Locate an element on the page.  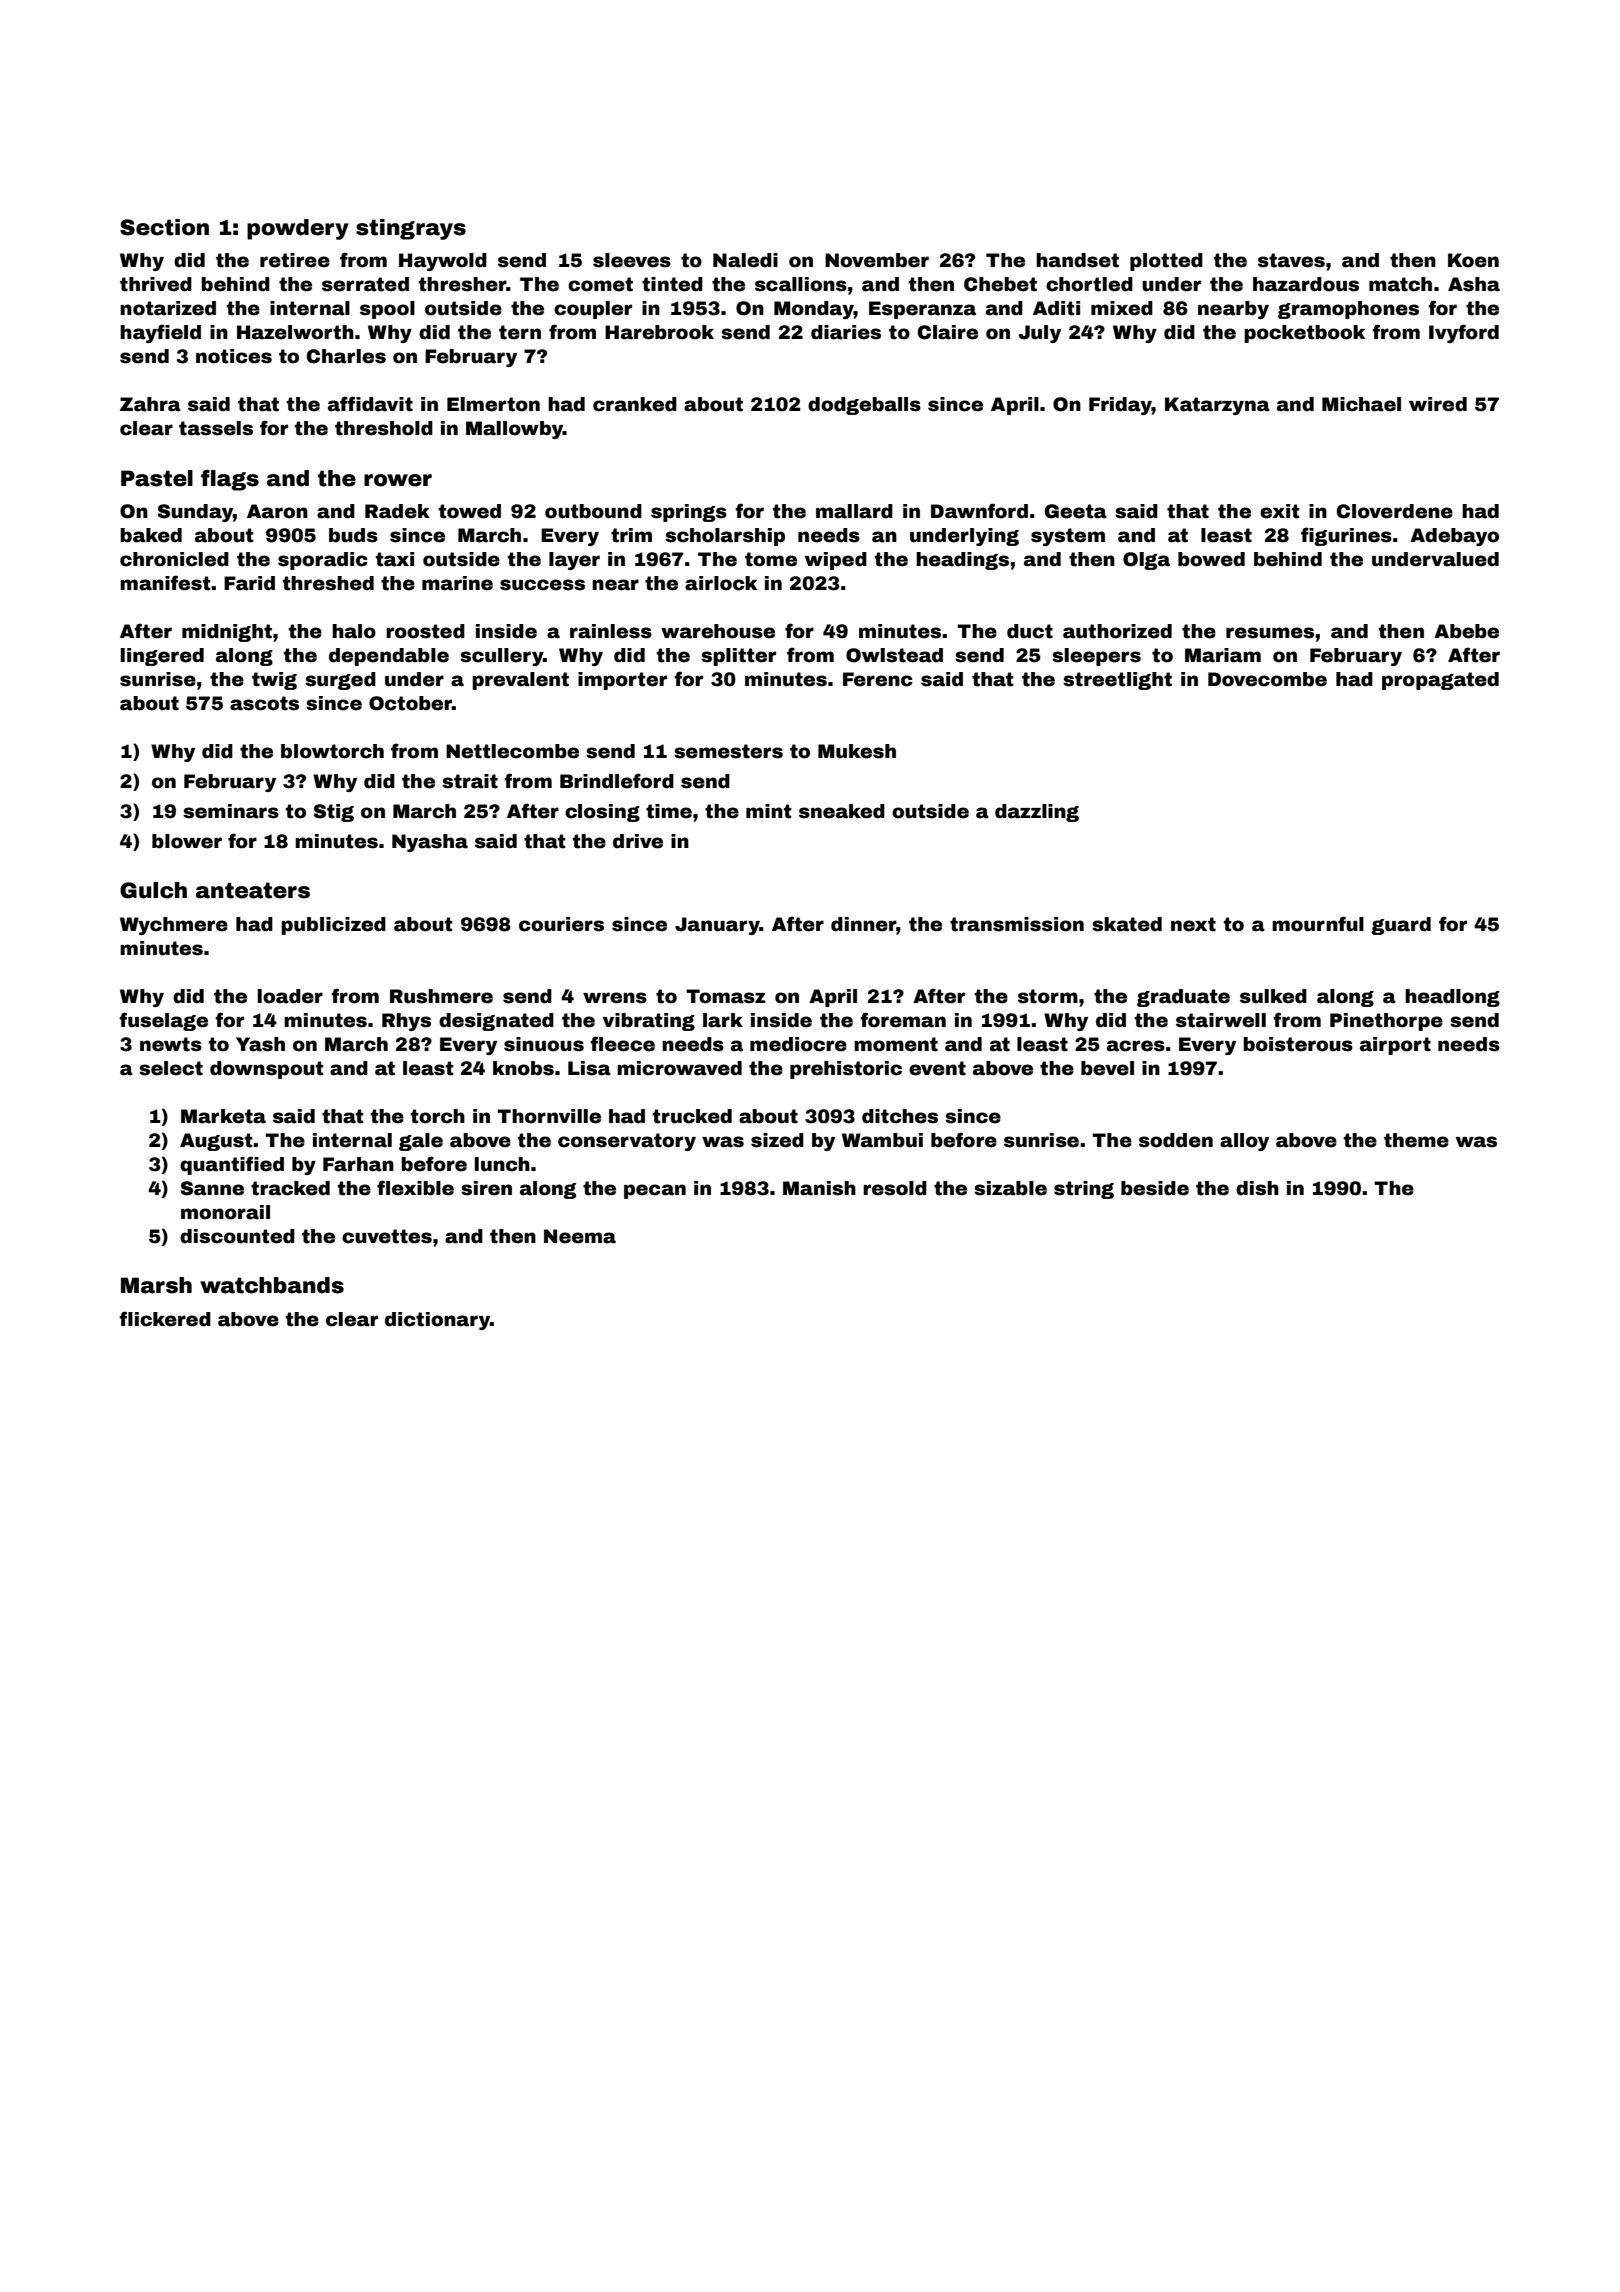
figurines is located at coordinates (1346, 536).
